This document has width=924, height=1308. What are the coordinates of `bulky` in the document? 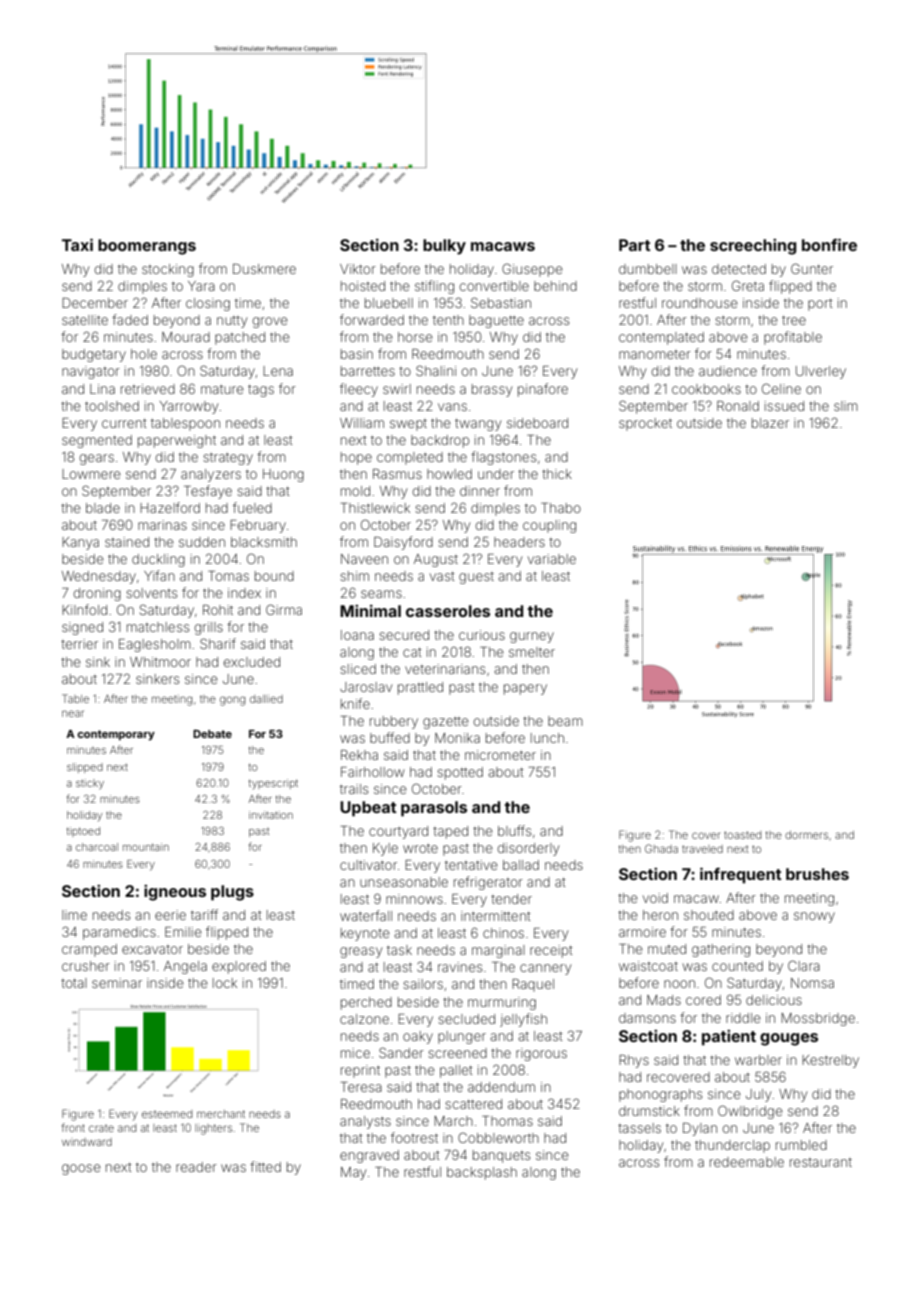 It's located at (444, 247).
